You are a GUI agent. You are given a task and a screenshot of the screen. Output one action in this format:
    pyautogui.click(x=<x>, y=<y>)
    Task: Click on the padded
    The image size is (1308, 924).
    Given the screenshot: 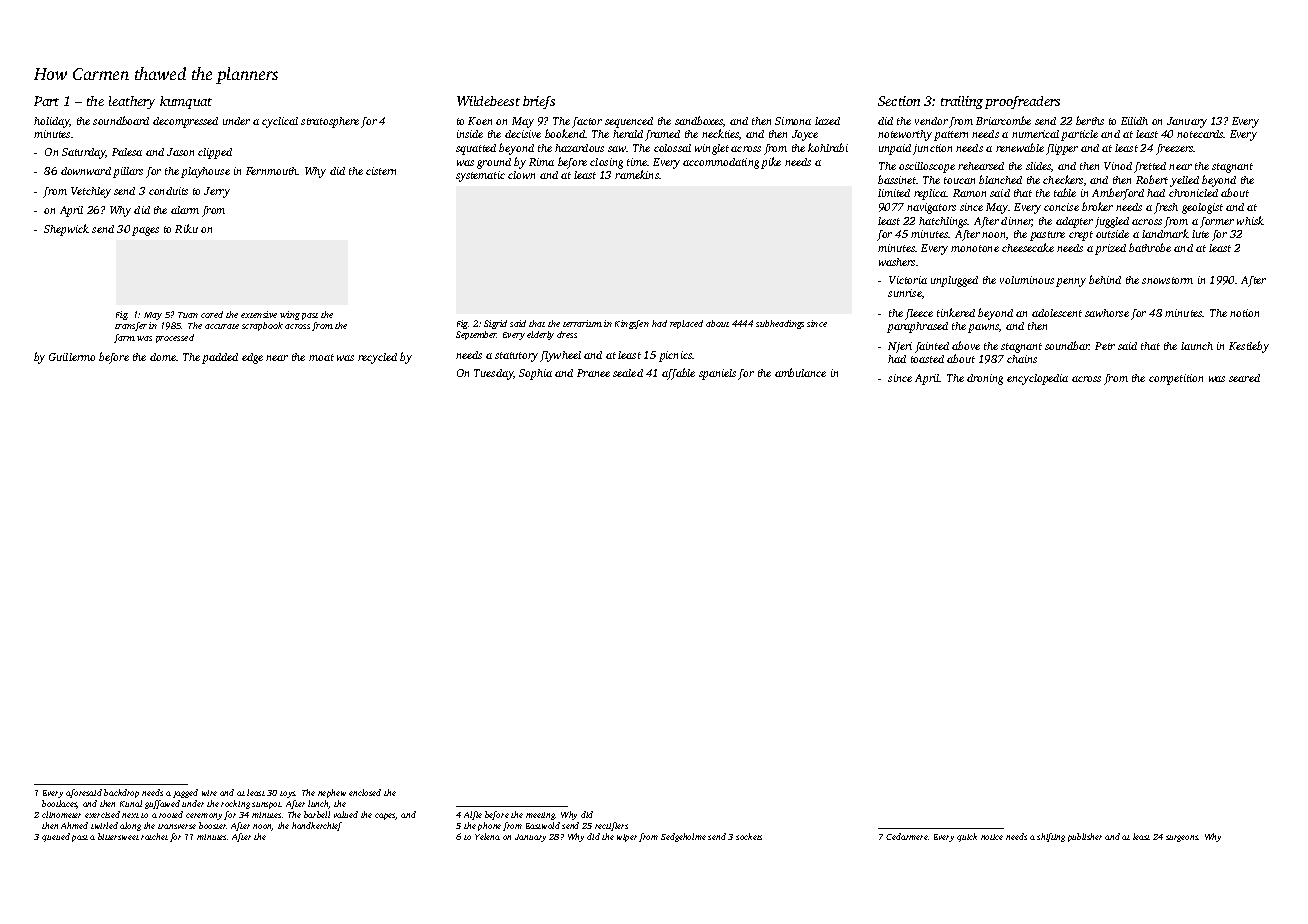 What is the action you would take?
    pyautogui.click(x=220, y=358)
